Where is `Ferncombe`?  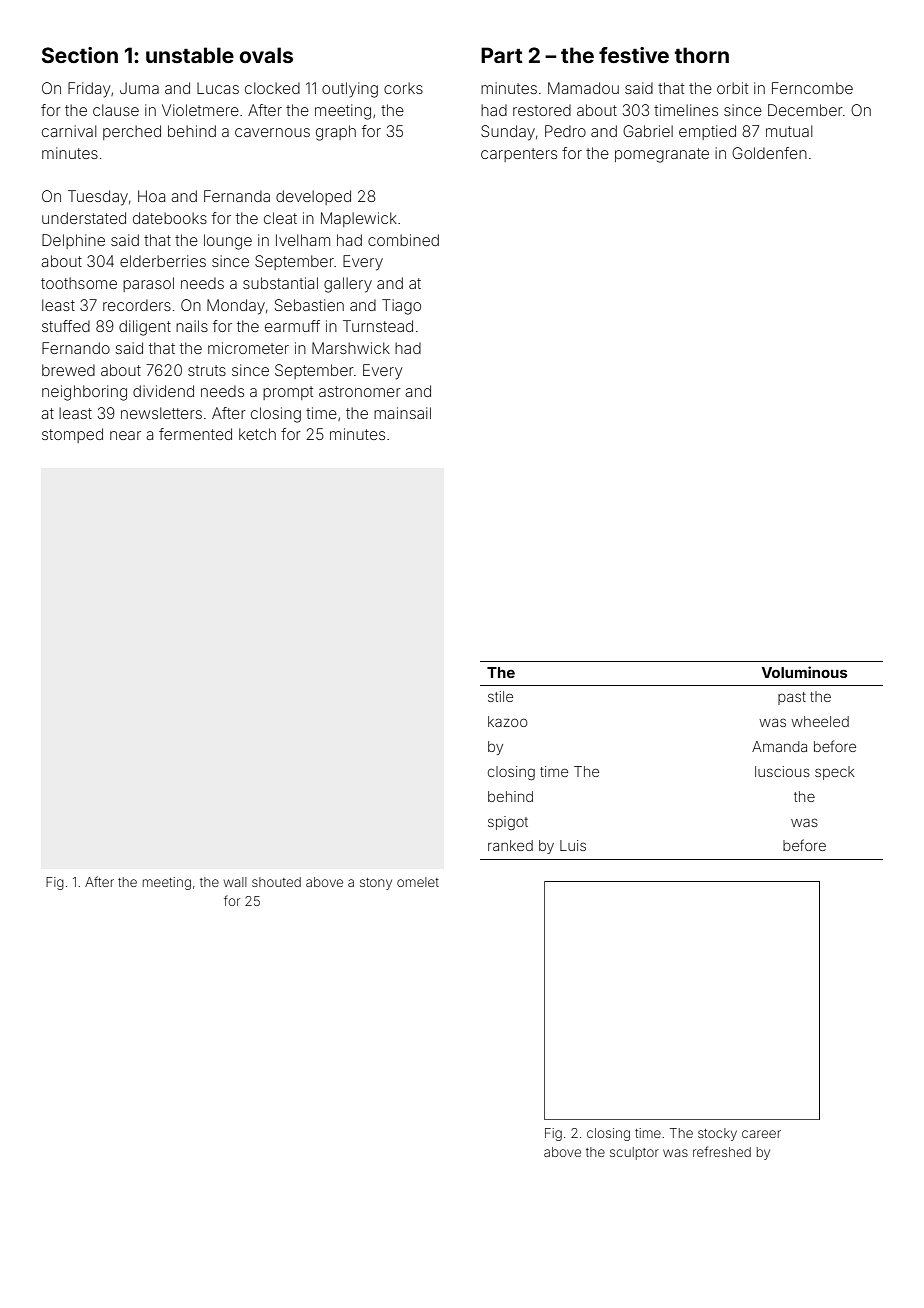
Ferncombe is located at coordinates (812, 88).
